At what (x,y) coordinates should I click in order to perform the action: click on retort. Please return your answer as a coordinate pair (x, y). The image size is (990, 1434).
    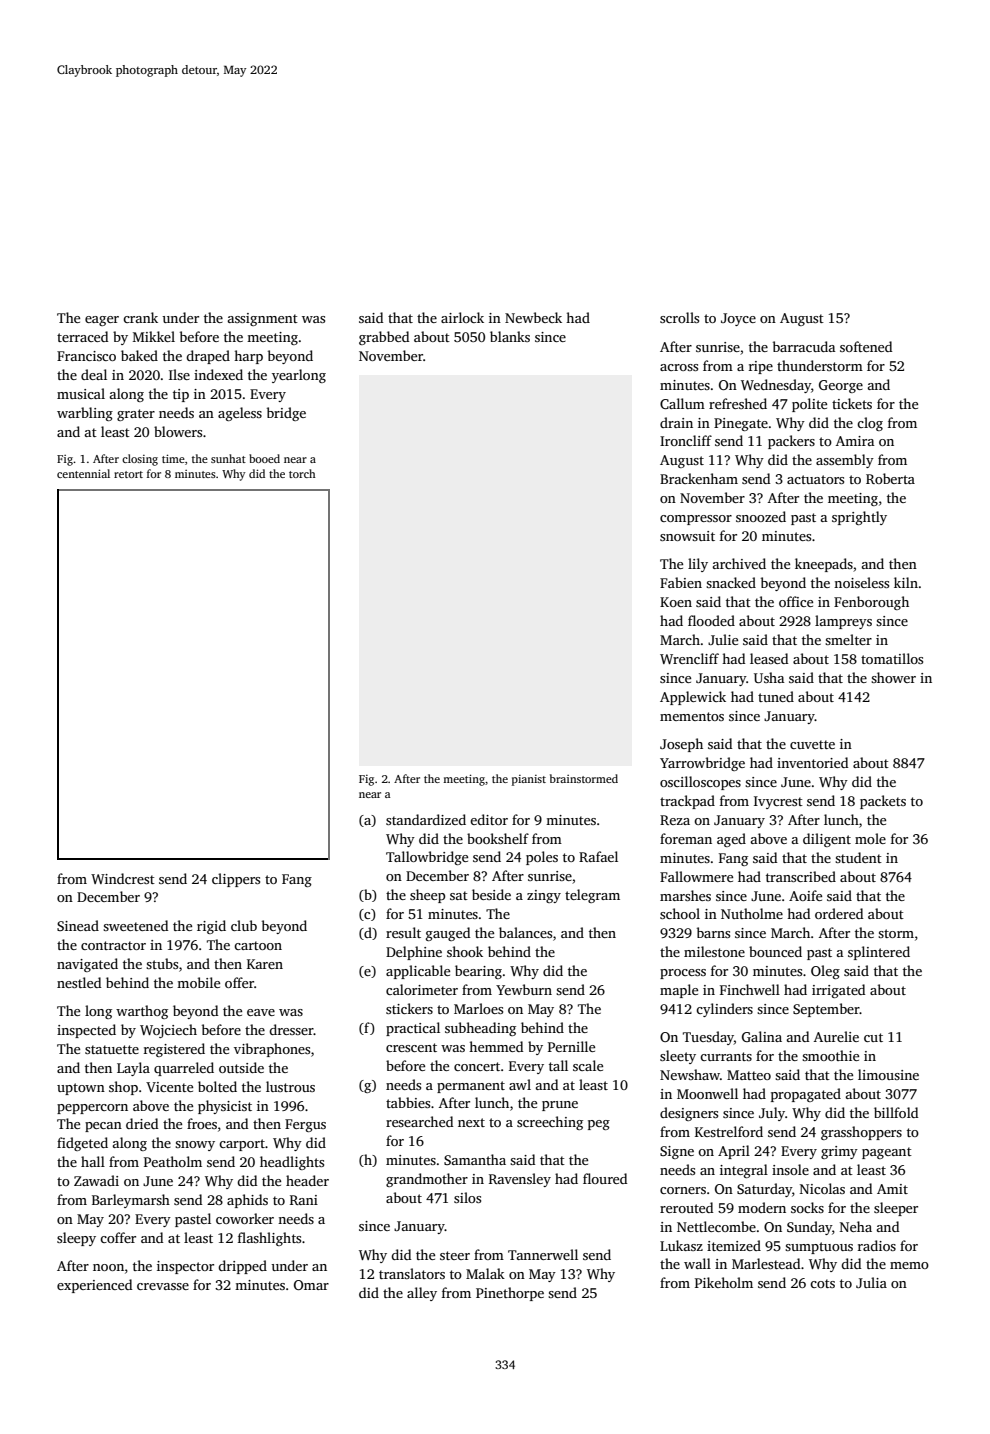
    Looking at the image, I should click on (128, 474).
